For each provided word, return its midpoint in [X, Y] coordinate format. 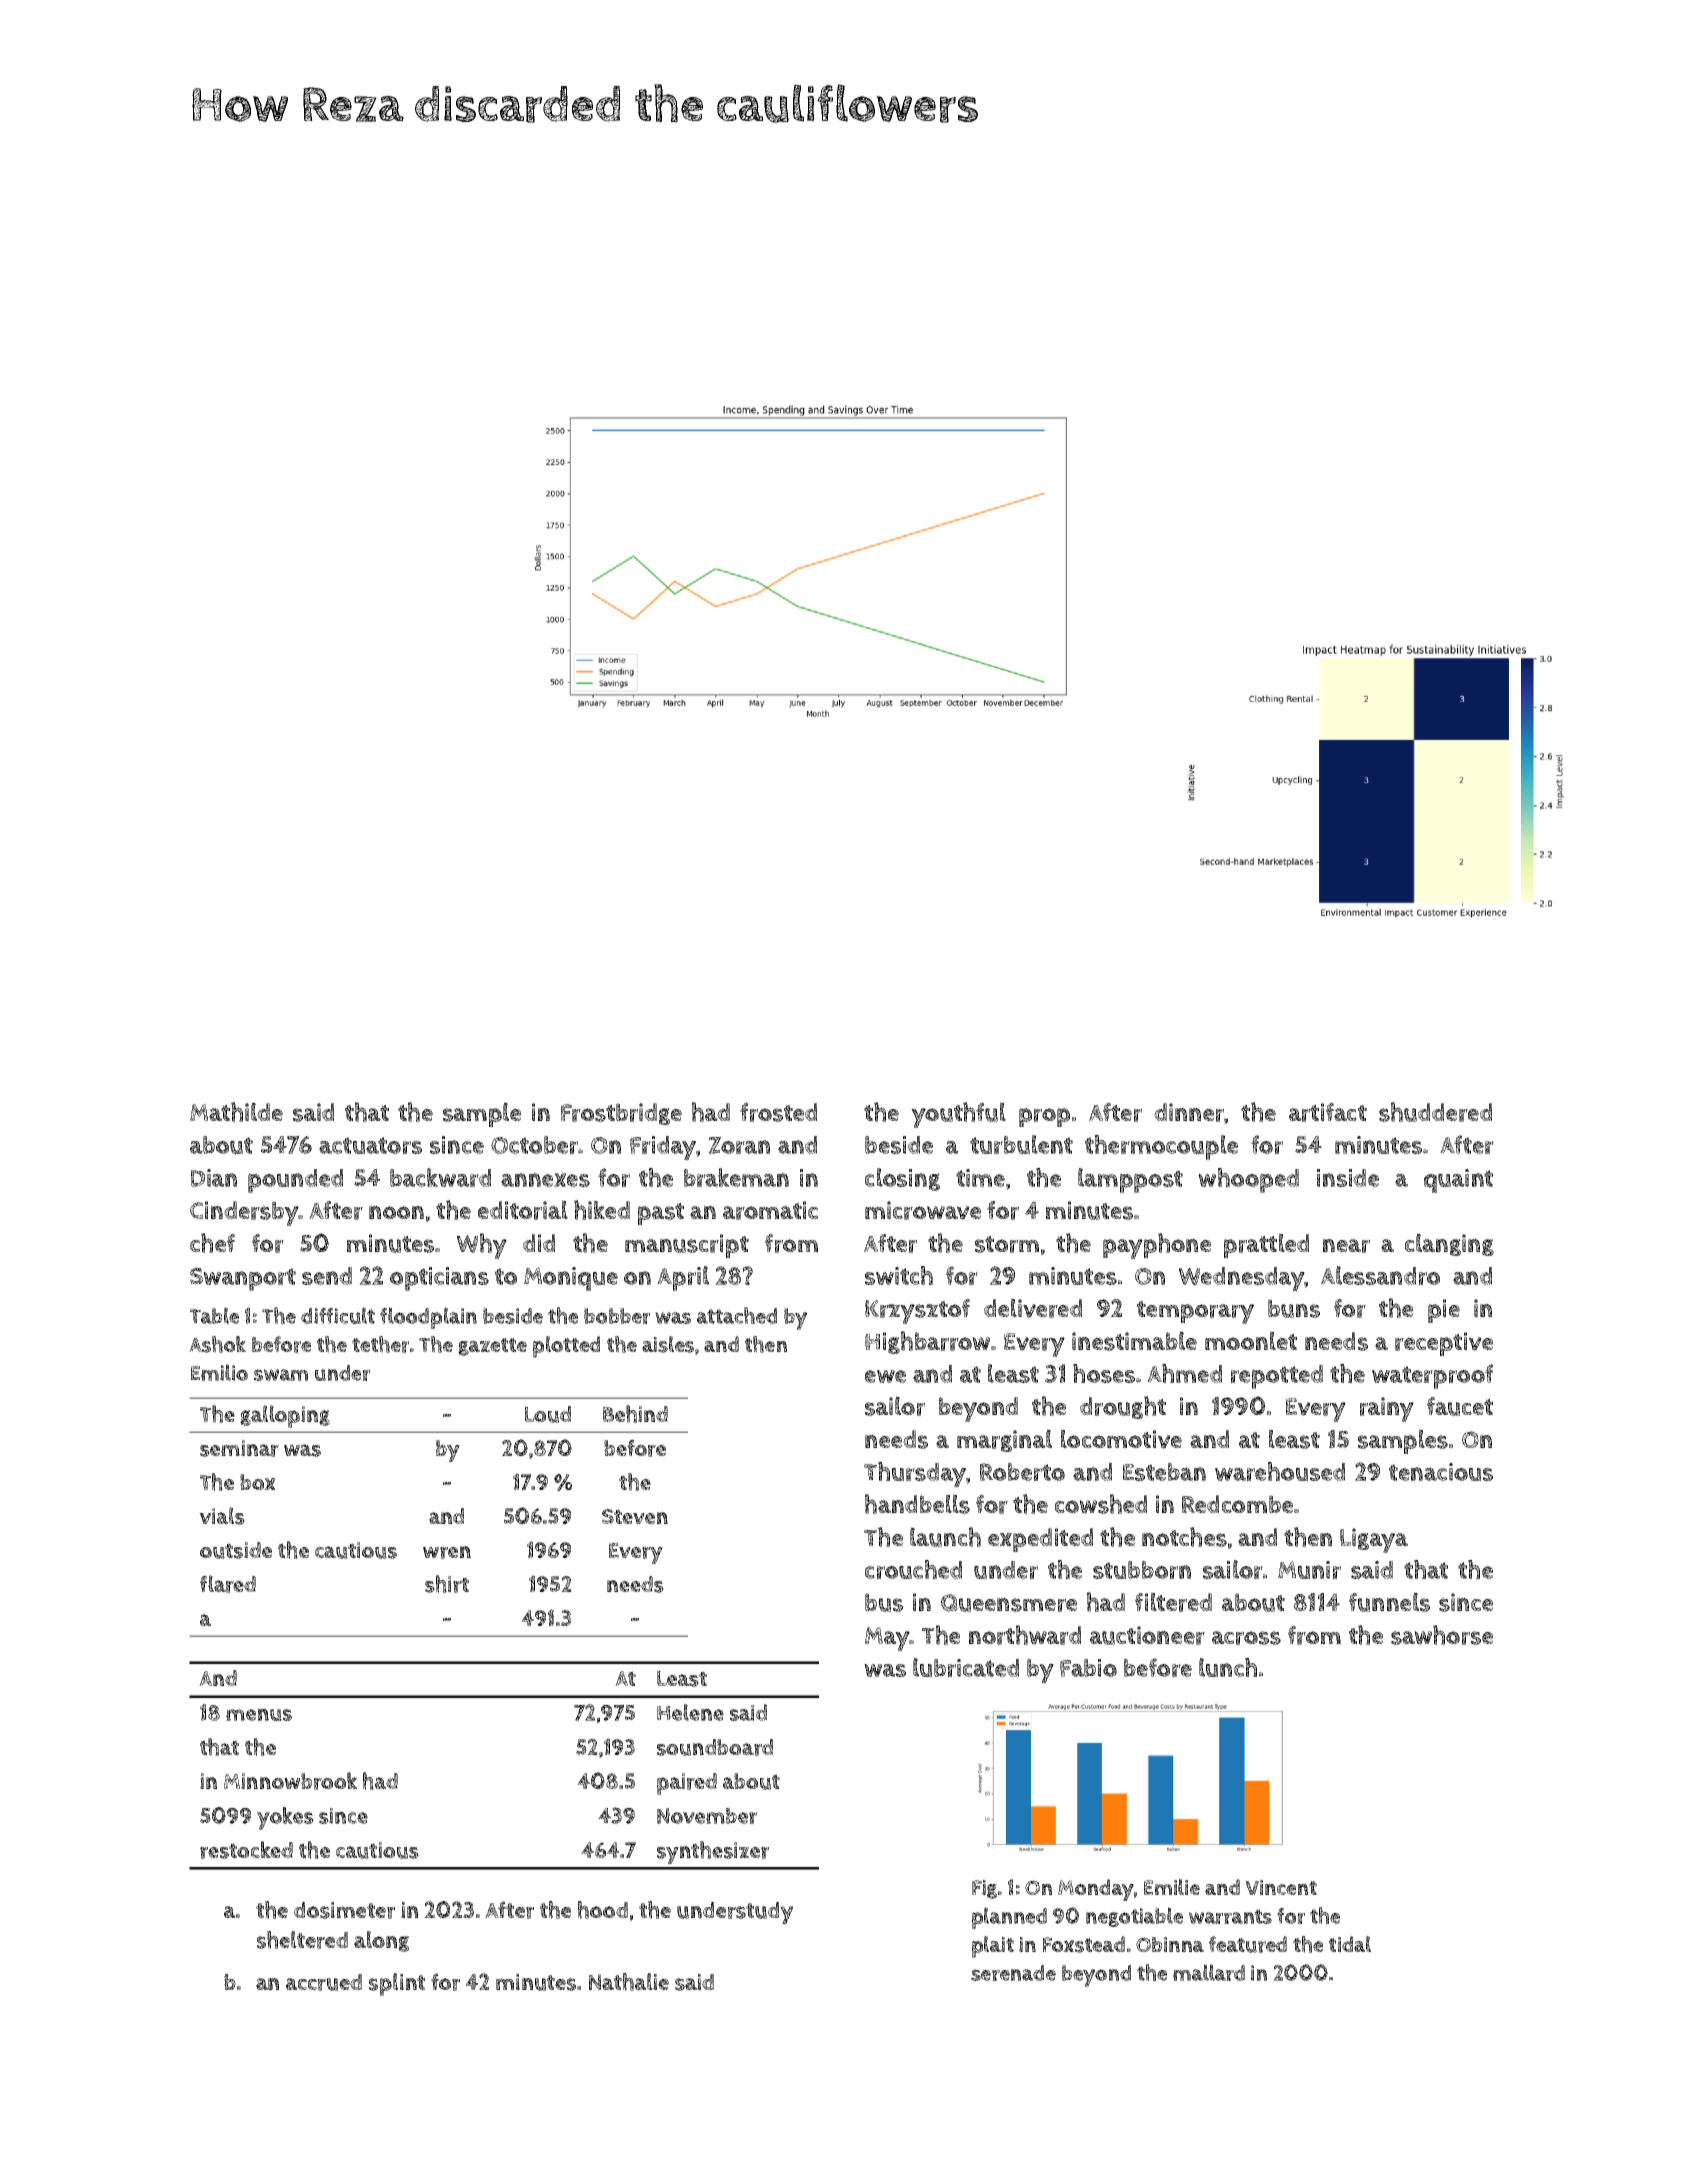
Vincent [1281, 1887]
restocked [246, 1850]
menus [259, 1715]
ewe [885, 1376]
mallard [1209, 1972]
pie [1444, 1311]
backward [440, 1177]
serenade [1013, 1973]
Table [214, 1315]
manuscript [687, 1246]
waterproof [1432, 1376]
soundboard [715, 1747]
